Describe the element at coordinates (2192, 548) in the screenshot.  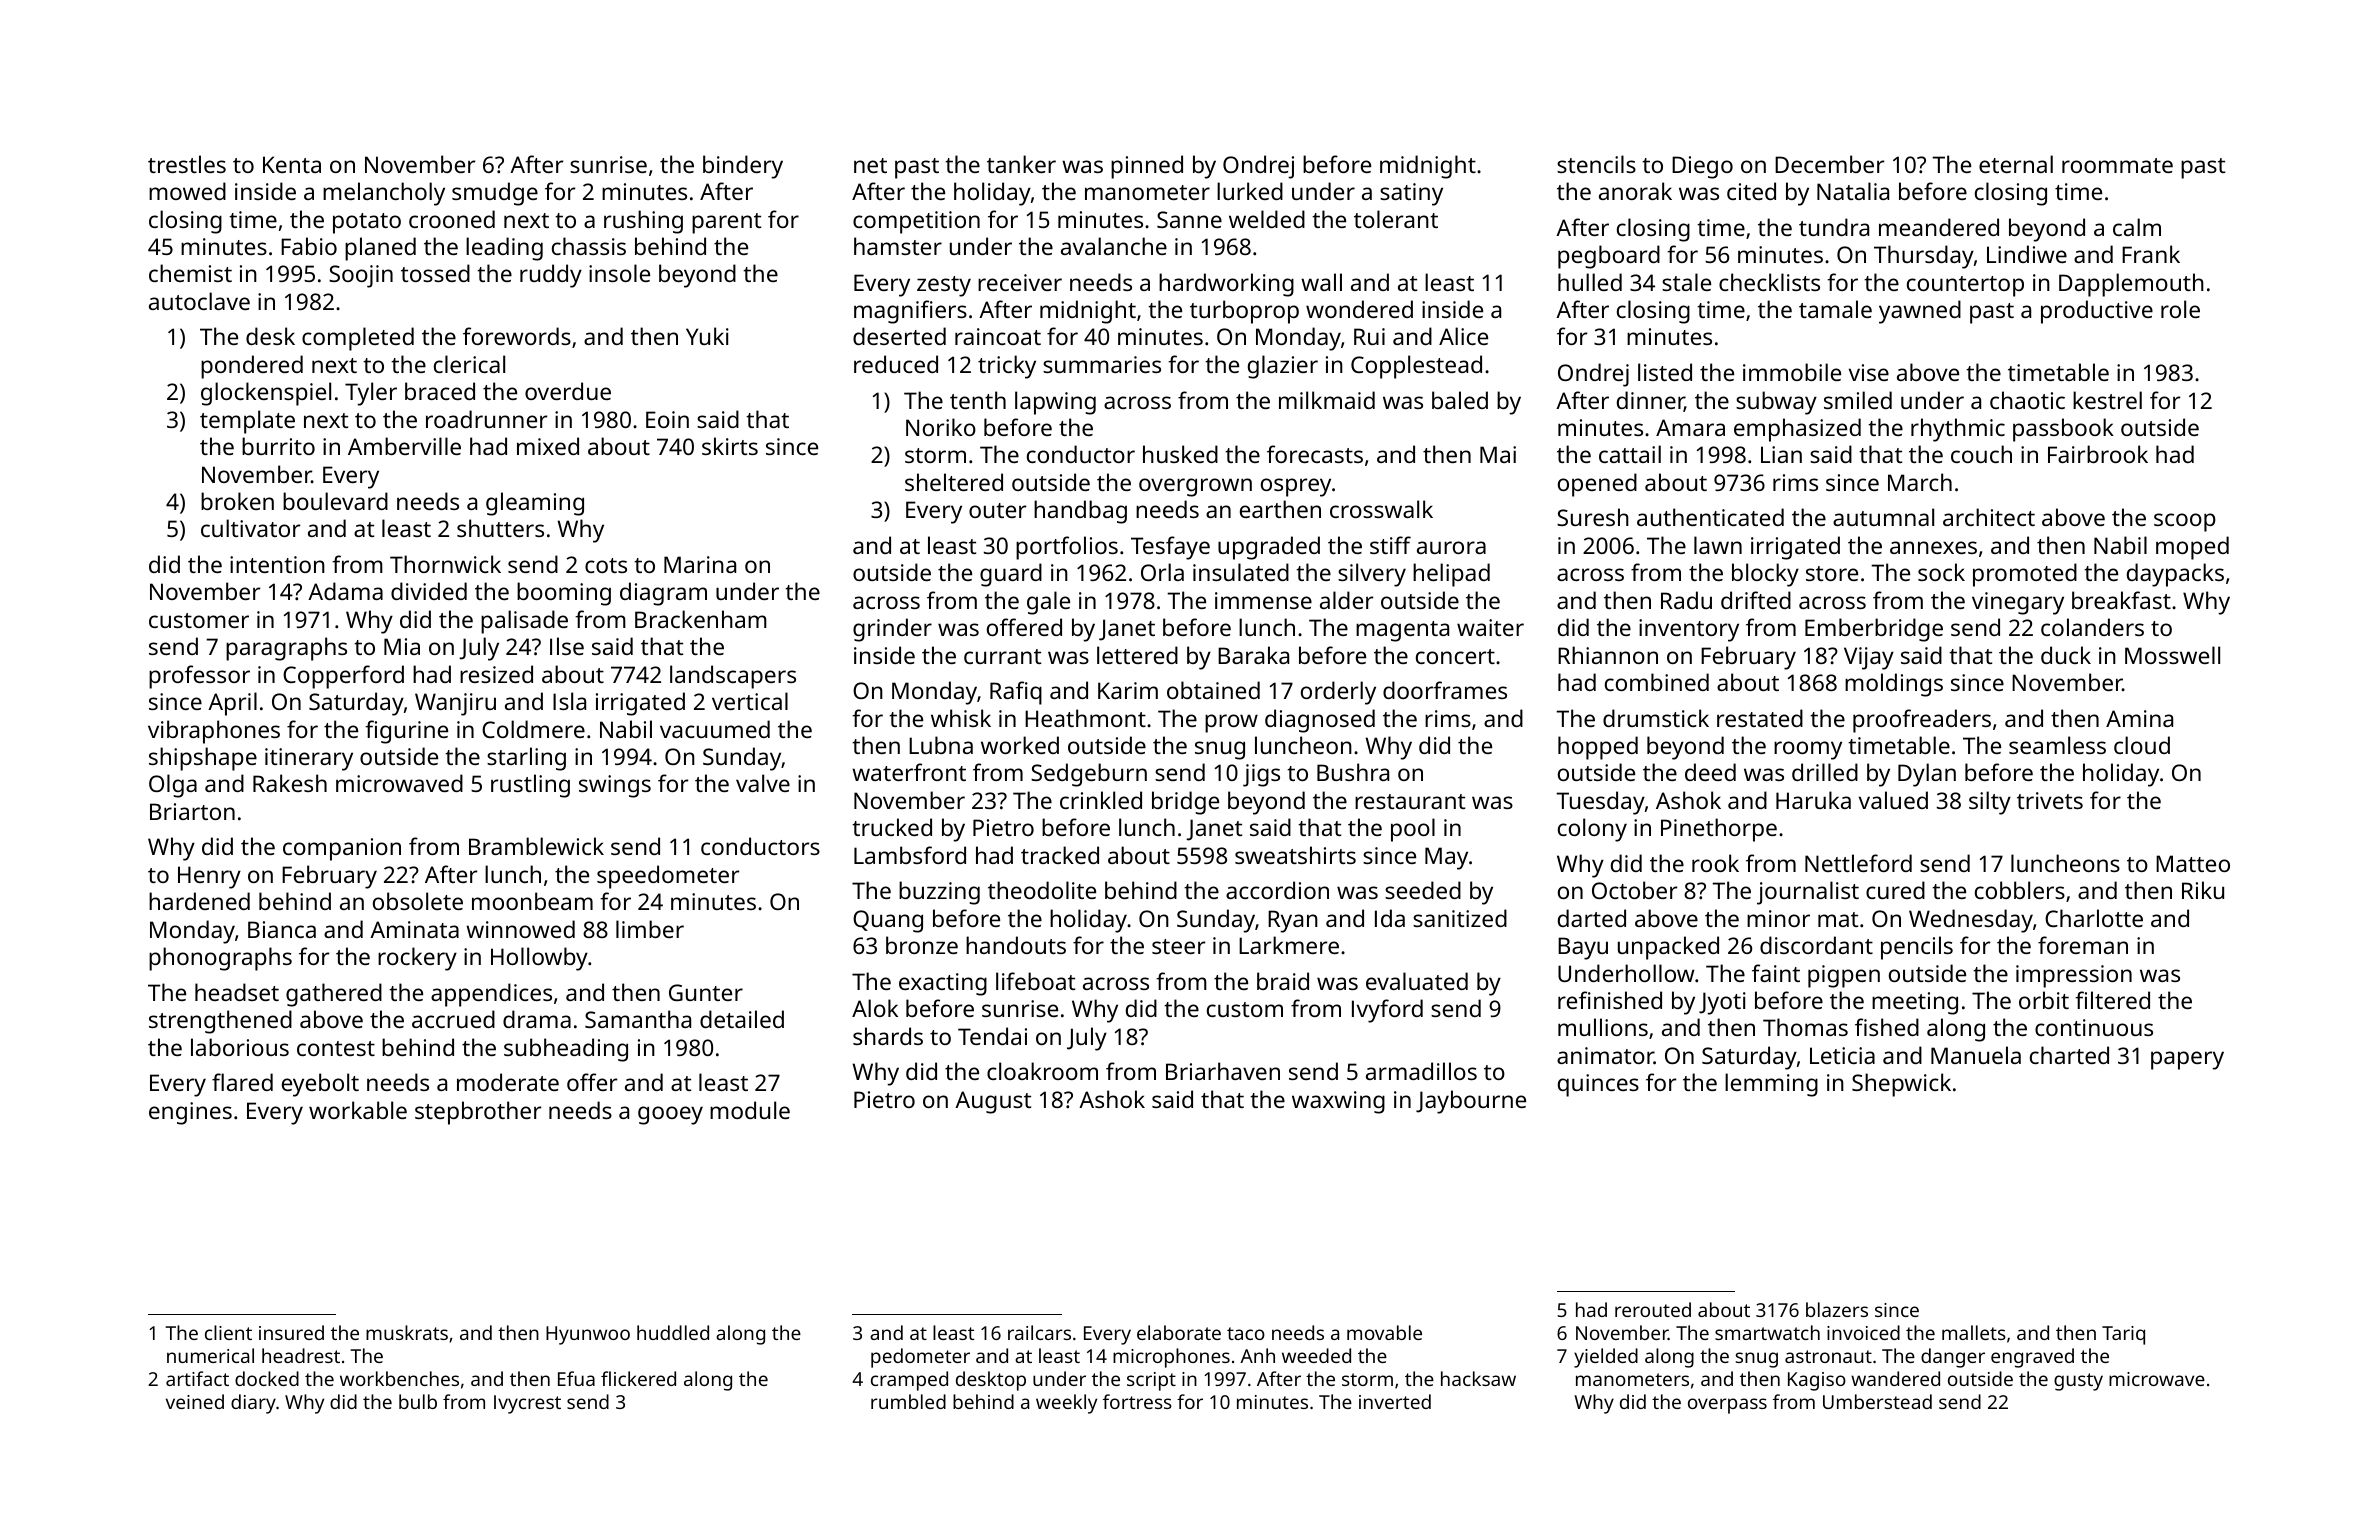
I see `moped` at that location.
